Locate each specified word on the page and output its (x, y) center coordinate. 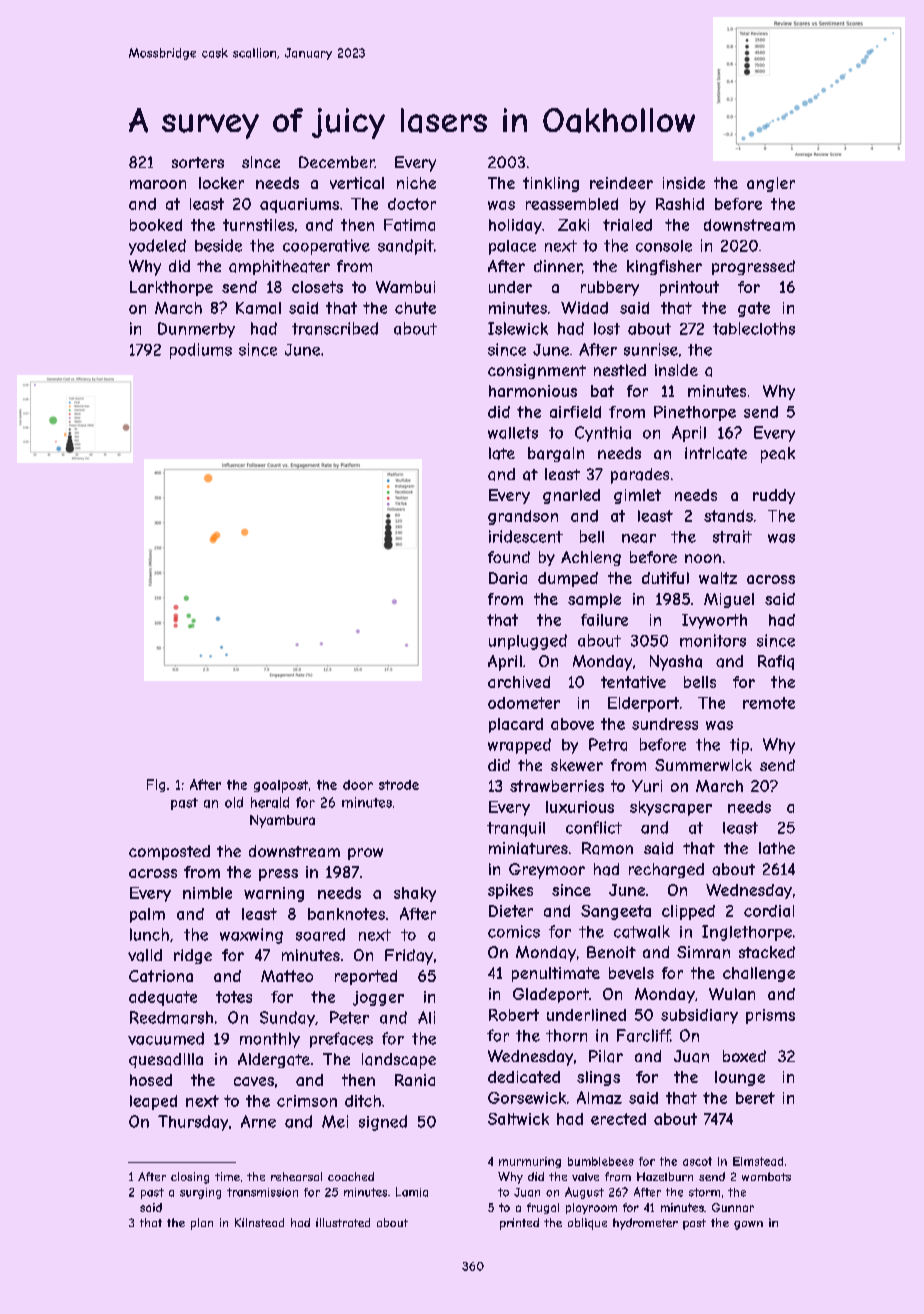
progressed (753, 267)
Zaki (573, 225)
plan (202, 1224)
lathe (777, 848)
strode (399, 785)
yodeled (157, 247)
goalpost (281, 786)
